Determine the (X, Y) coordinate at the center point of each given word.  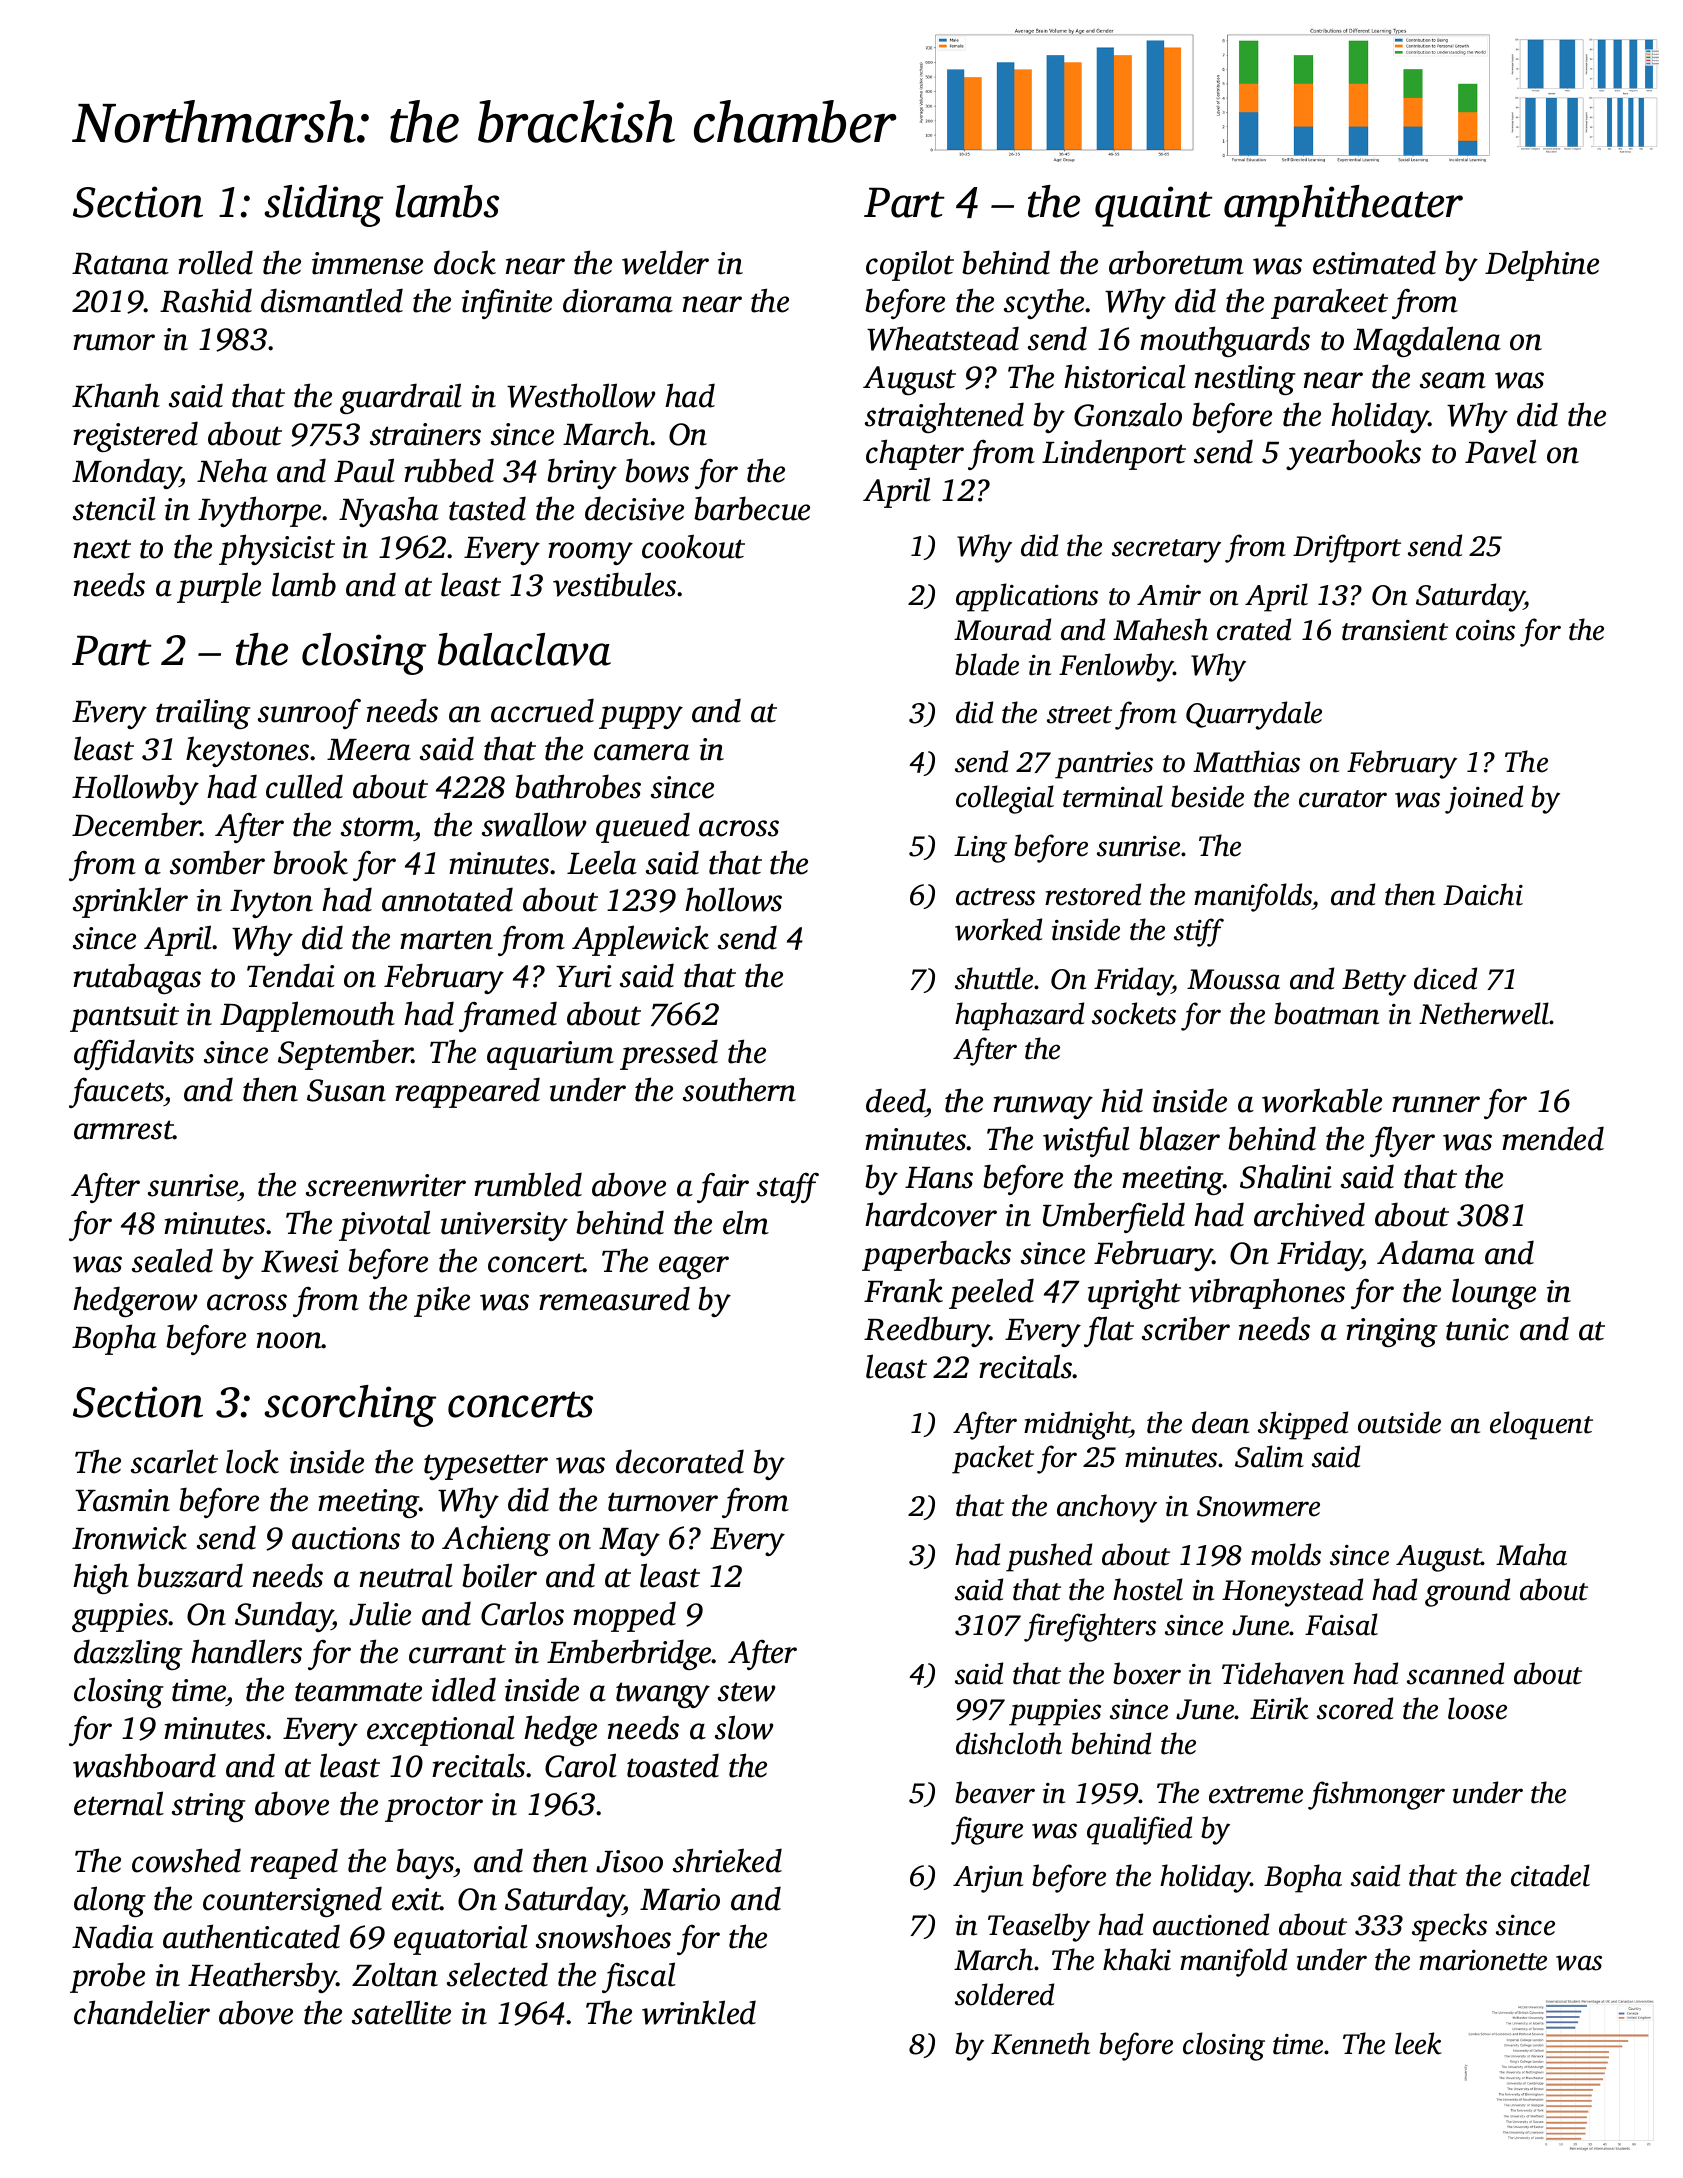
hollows (733, 899)
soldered (1004, 1994)
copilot (910, 265)
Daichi (1483, 894)
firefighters (1090, 1627)
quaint (1153, 206)
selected (497, 1974)
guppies (120, 1617)
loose (1477, 1708)
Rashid (206, 300)
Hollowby (135, 789)
